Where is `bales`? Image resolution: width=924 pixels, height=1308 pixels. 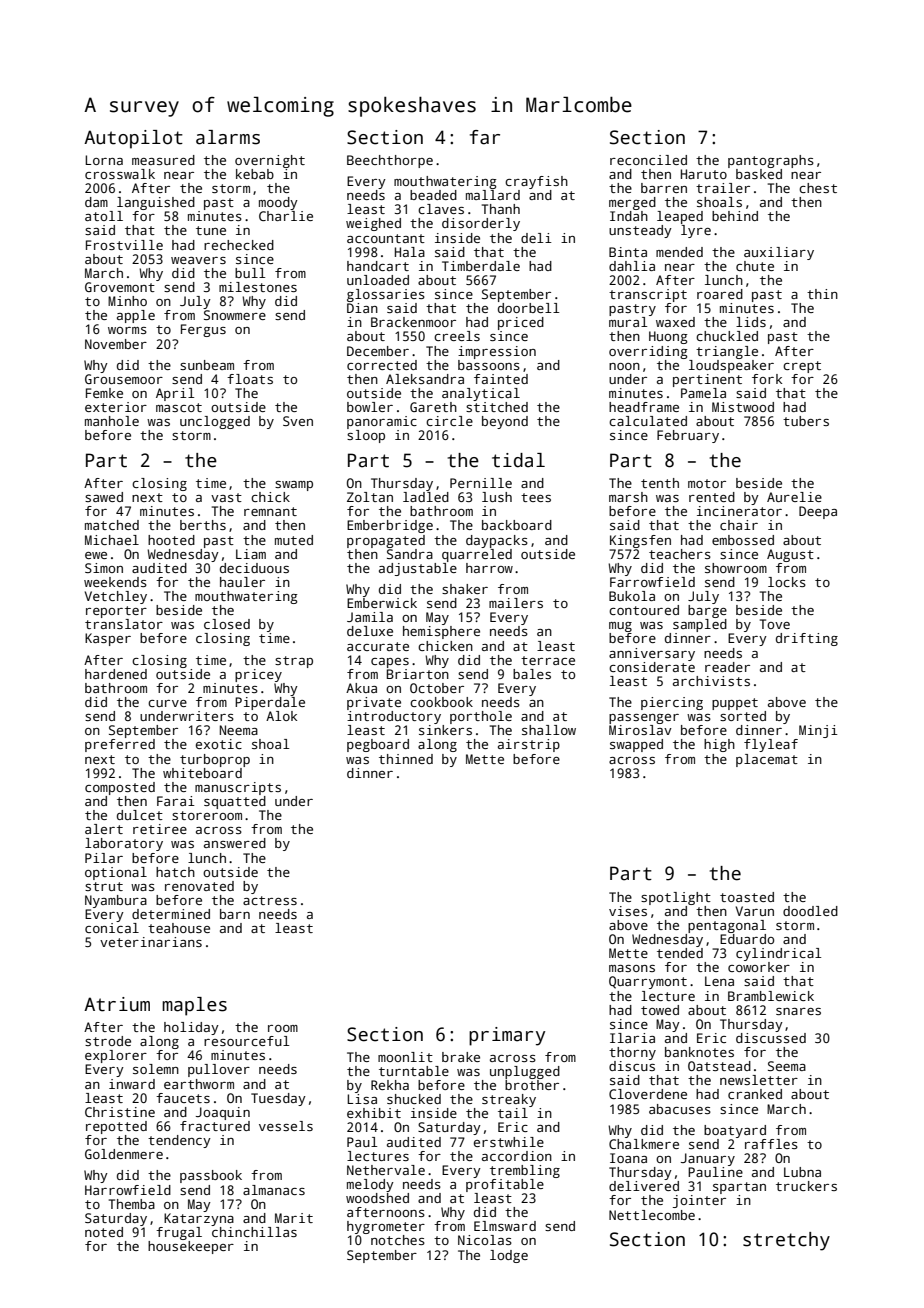
bales is located at coordinates (532, 674).
